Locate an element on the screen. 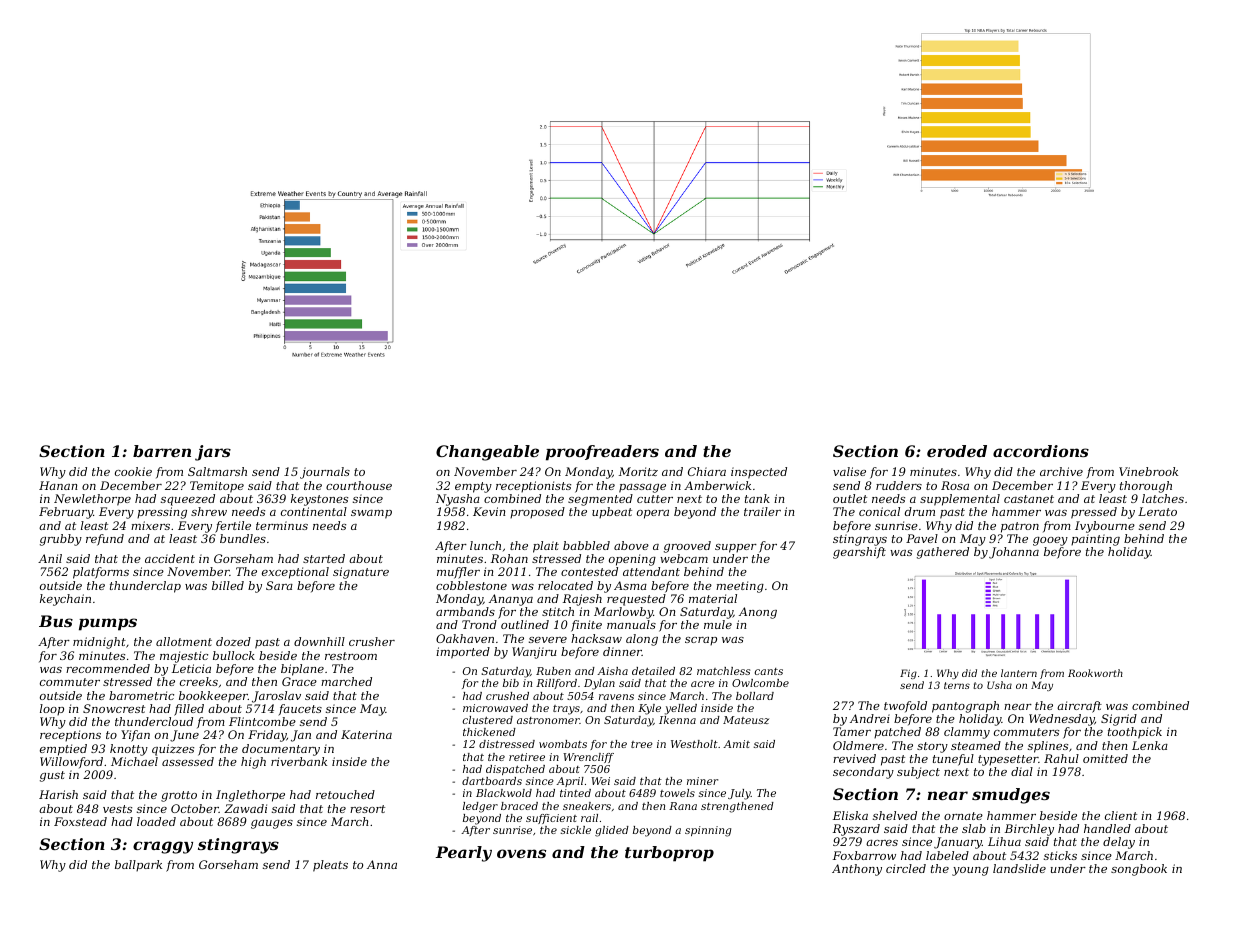 The height and width of the screenshot is (952, 1233). started is located at coordinates (324, 558).
